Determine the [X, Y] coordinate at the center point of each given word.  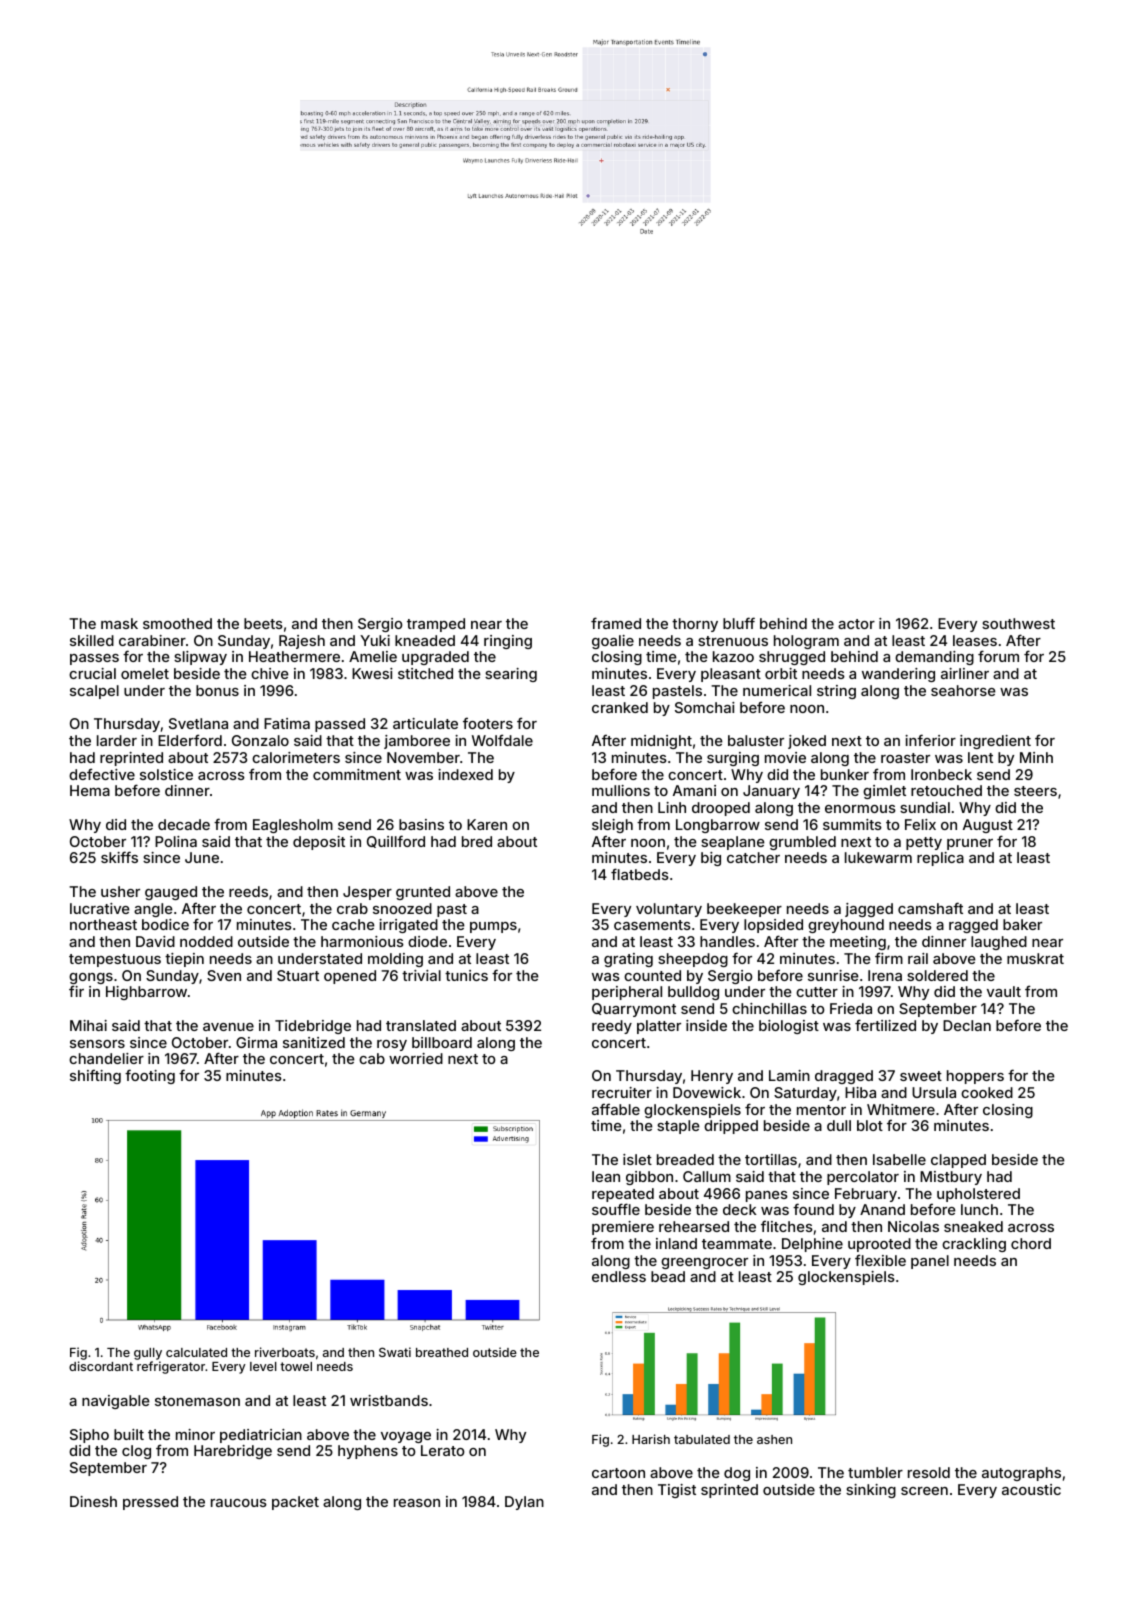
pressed [150, 1503]
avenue [228, 1027]
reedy [612, 1027]
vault [1004, 991]
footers [488, 723]
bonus [217, 690]
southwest [1018, 623]
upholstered [978, 1195]
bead [668, 1276]
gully [148, 1354]
